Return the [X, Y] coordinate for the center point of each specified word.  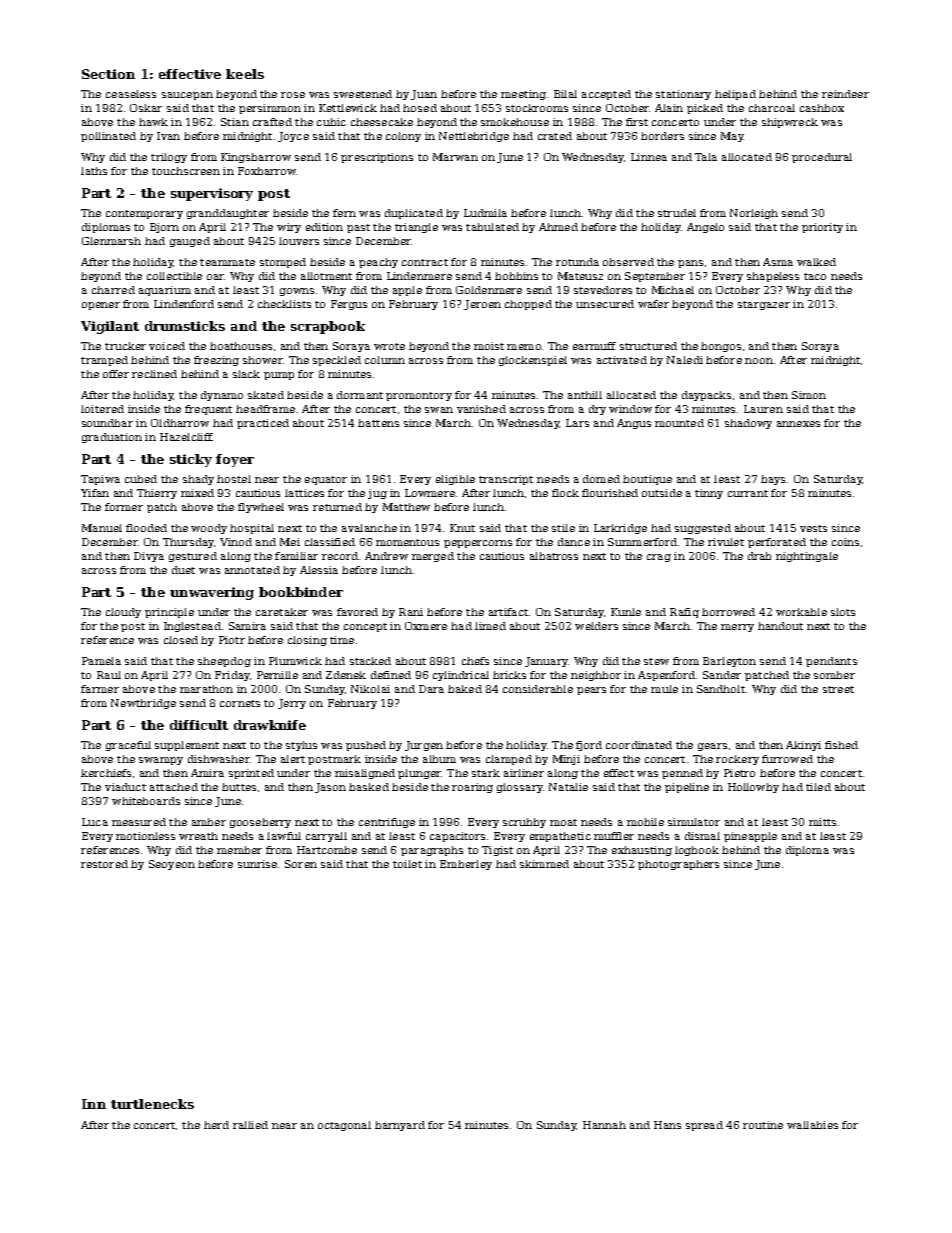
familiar [296, 556]
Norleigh [754, 214]
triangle [416, 228]
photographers [678, 865]
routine [763, 1125]
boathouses [241, 346]
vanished [481, 409]
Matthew [406, 507]
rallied [250, 1125]
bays [773, 480]
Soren [301, 864]
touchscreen [186, 171]
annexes [798, 424]
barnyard [400, 1126]
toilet [407, 864]
